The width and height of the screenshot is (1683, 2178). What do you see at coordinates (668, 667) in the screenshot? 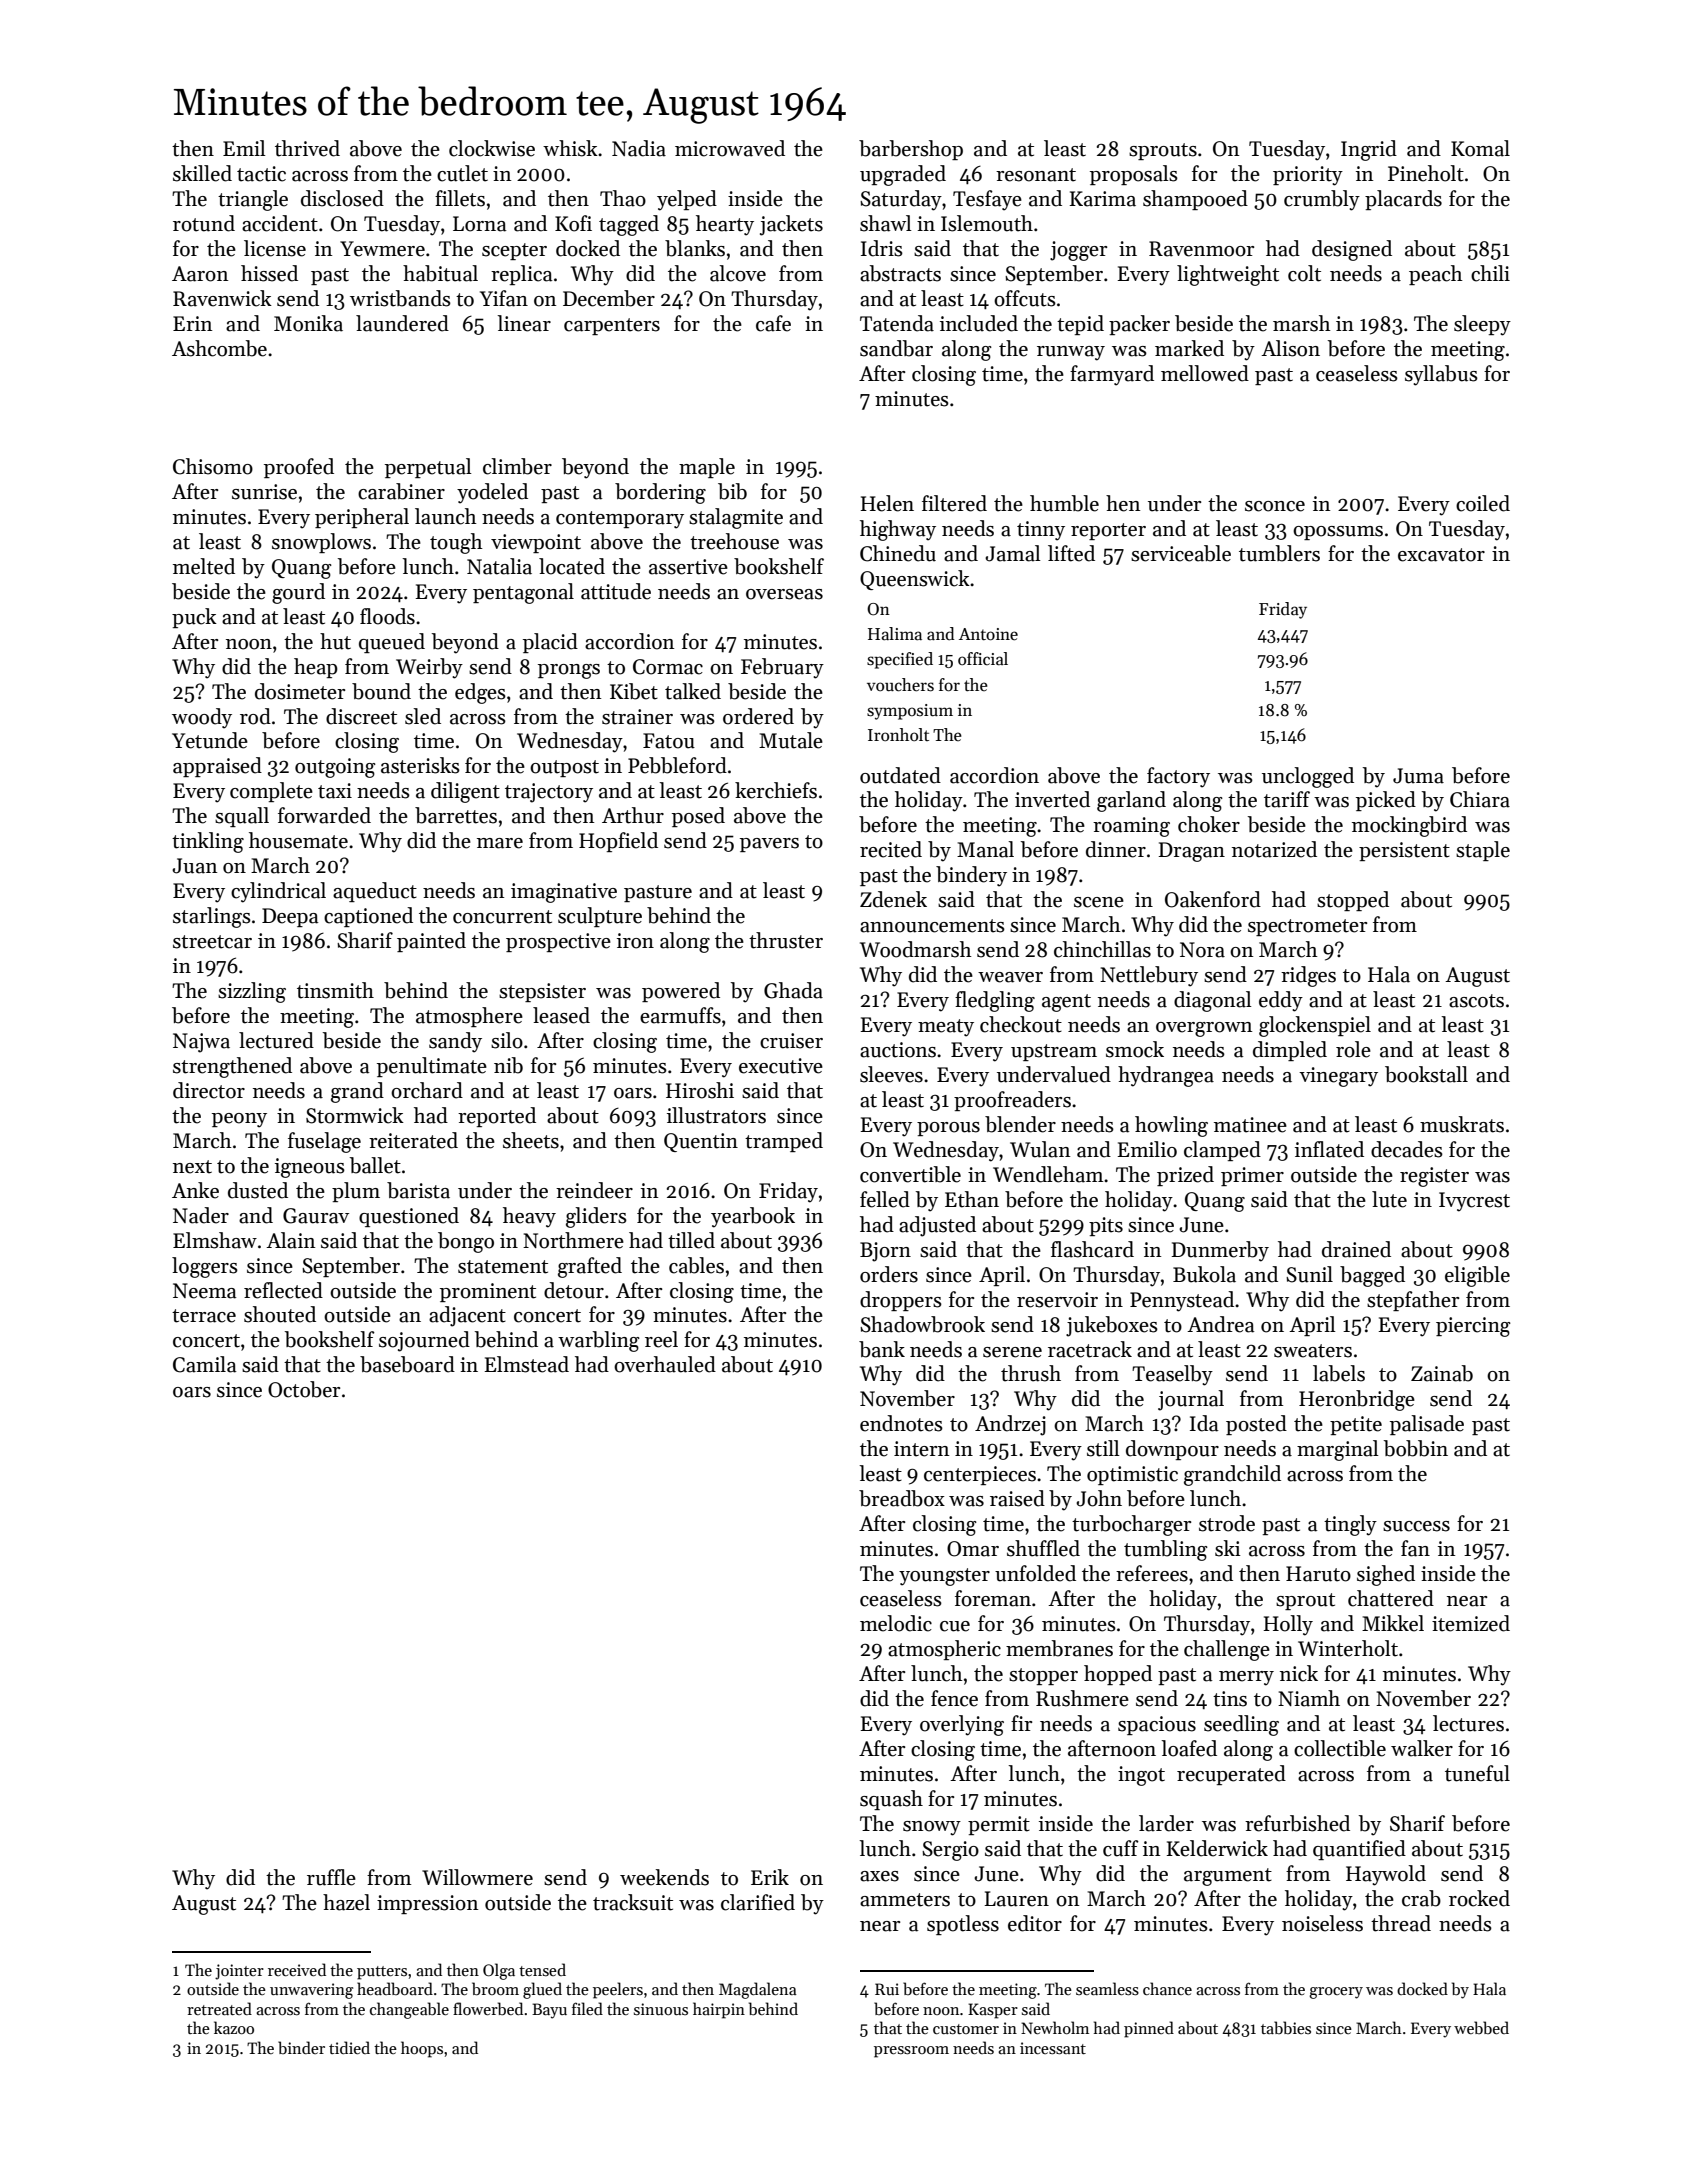
I see `Cormac` at bounding box center [668, 667].
